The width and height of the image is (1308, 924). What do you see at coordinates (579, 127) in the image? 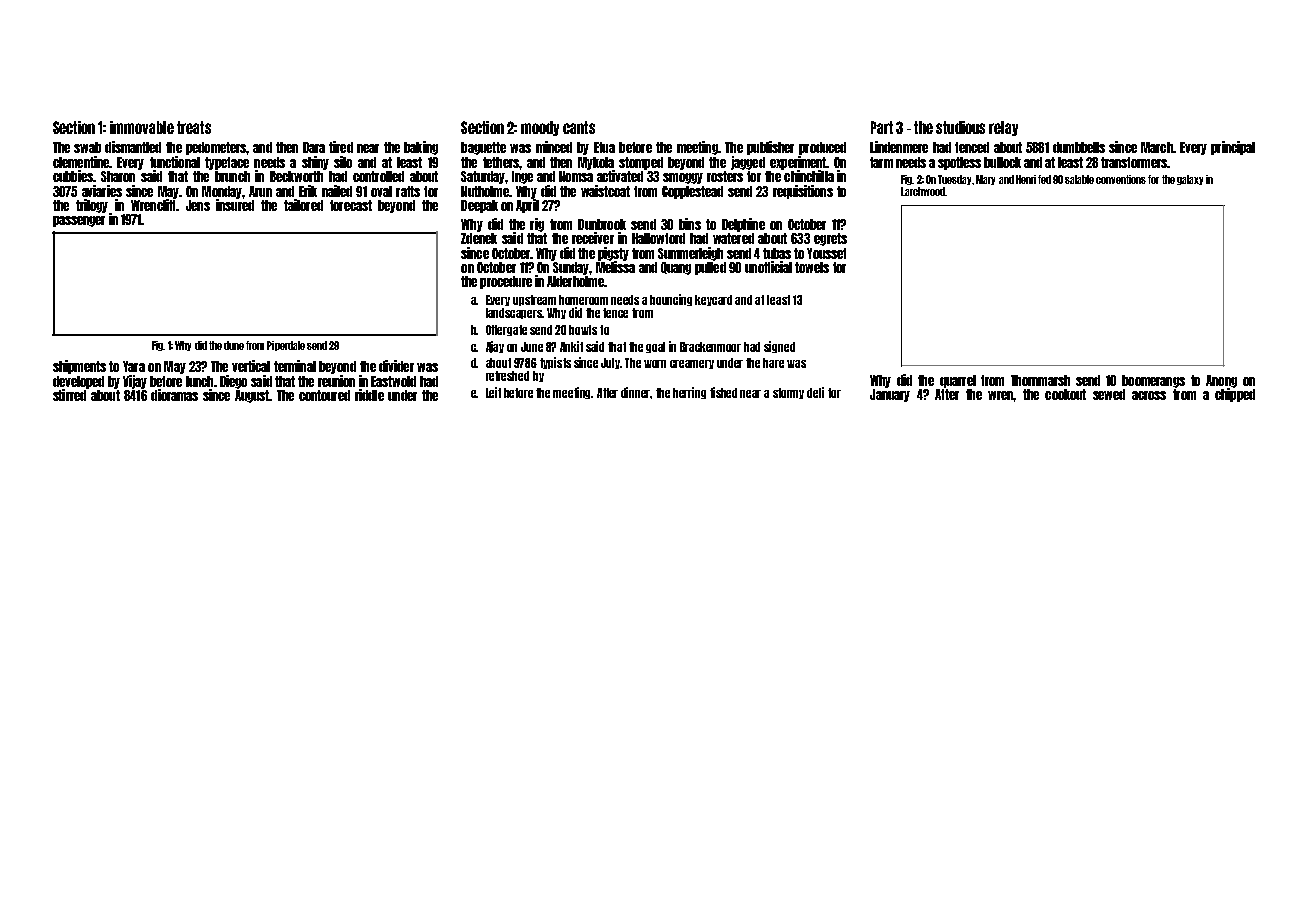
I see `cants` at bounding box center [579, 127].
